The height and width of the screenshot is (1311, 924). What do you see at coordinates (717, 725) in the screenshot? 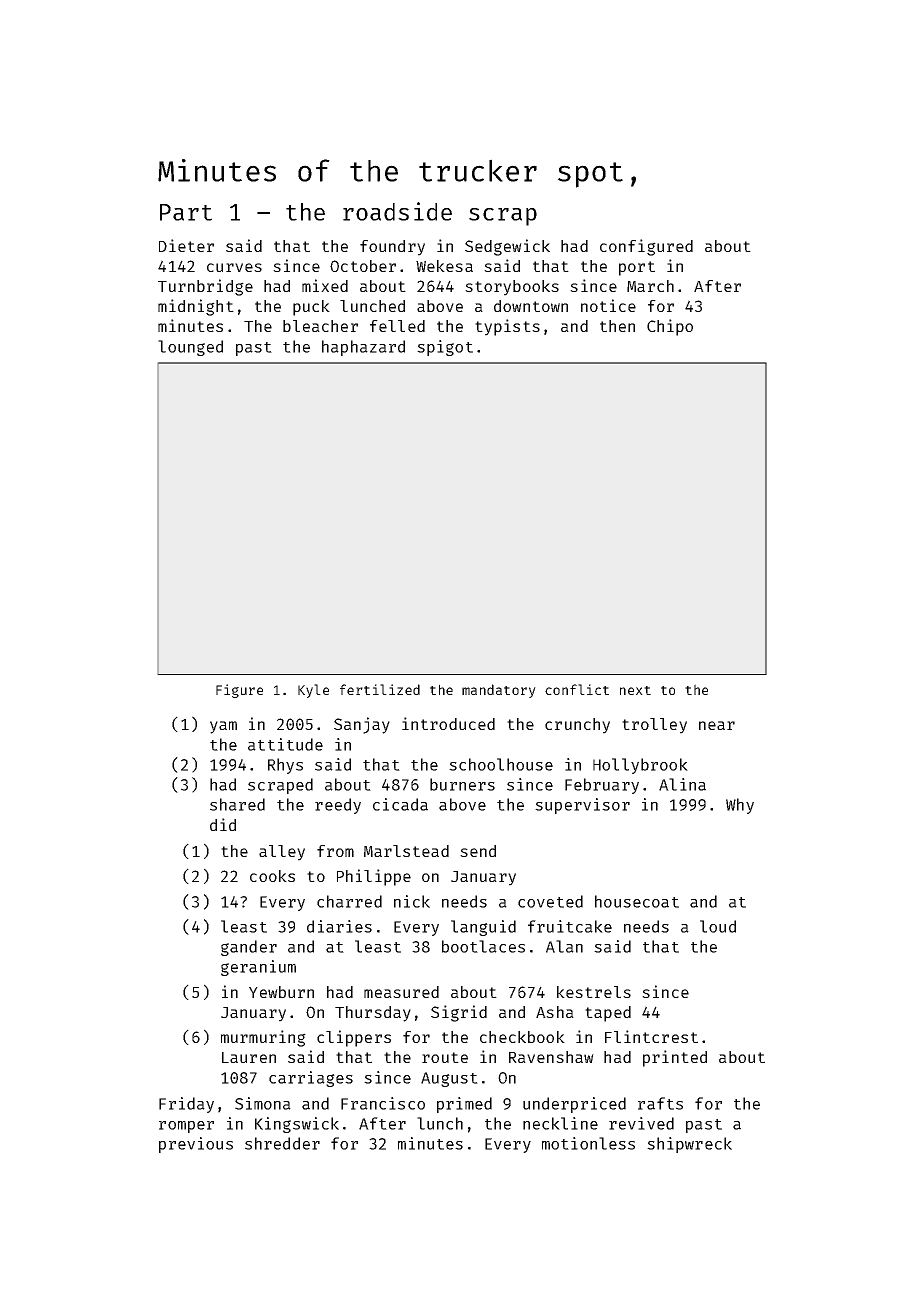
I see `near` at bounding box center [717, 725].
